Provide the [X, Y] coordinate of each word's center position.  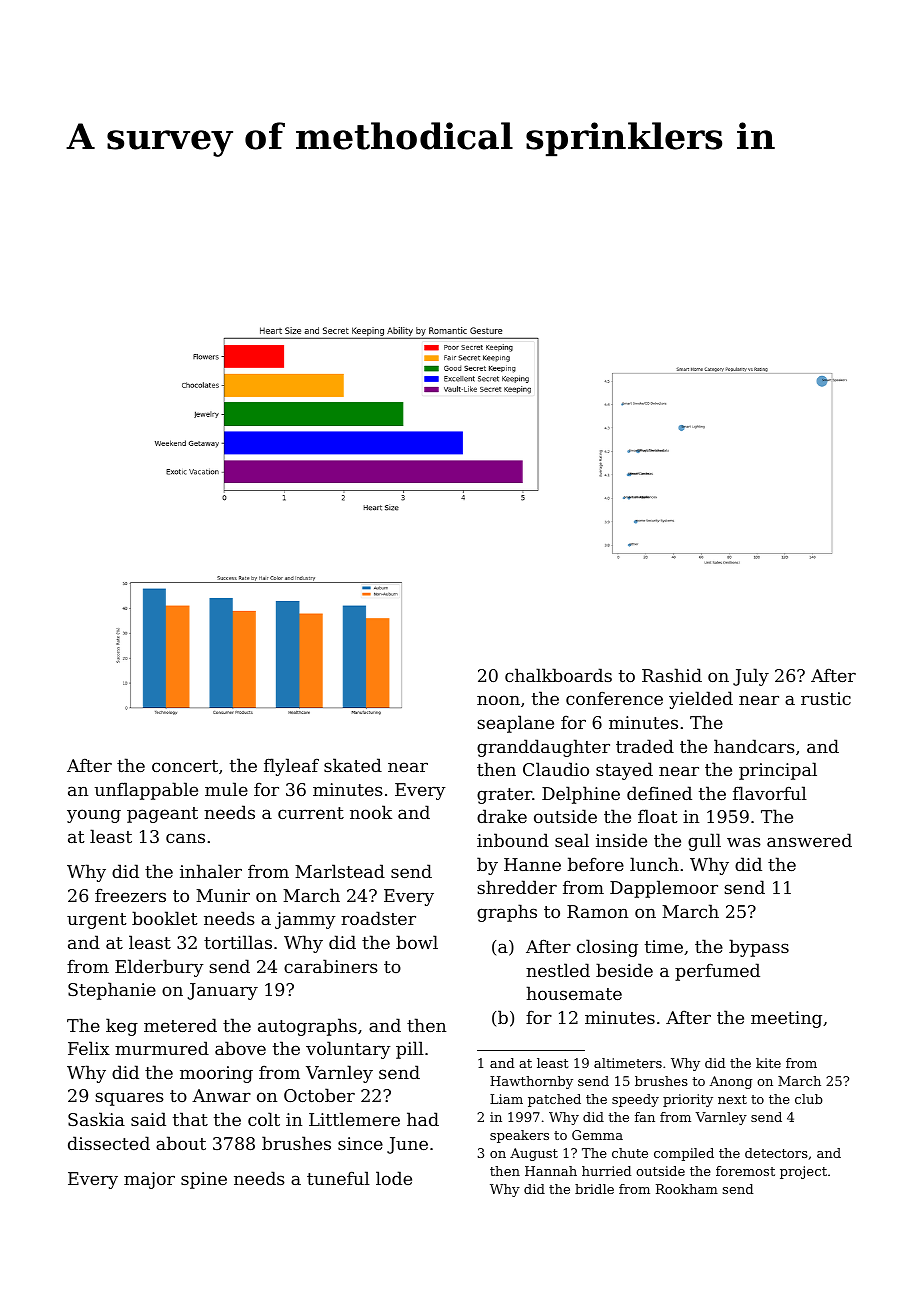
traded [645, 746]
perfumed [717, 972]
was [744, 842]
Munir [223, 895]
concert [185, 766]
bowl [417, 942]
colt [264, 1119]
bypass [759, 948]
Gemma [597, 1135]
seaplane [515, 724]
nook [371, 812]
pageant [162, 815]
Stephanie [112, 991]
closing [607, 948]
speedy [635, 1100]
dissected [109, 1143]
